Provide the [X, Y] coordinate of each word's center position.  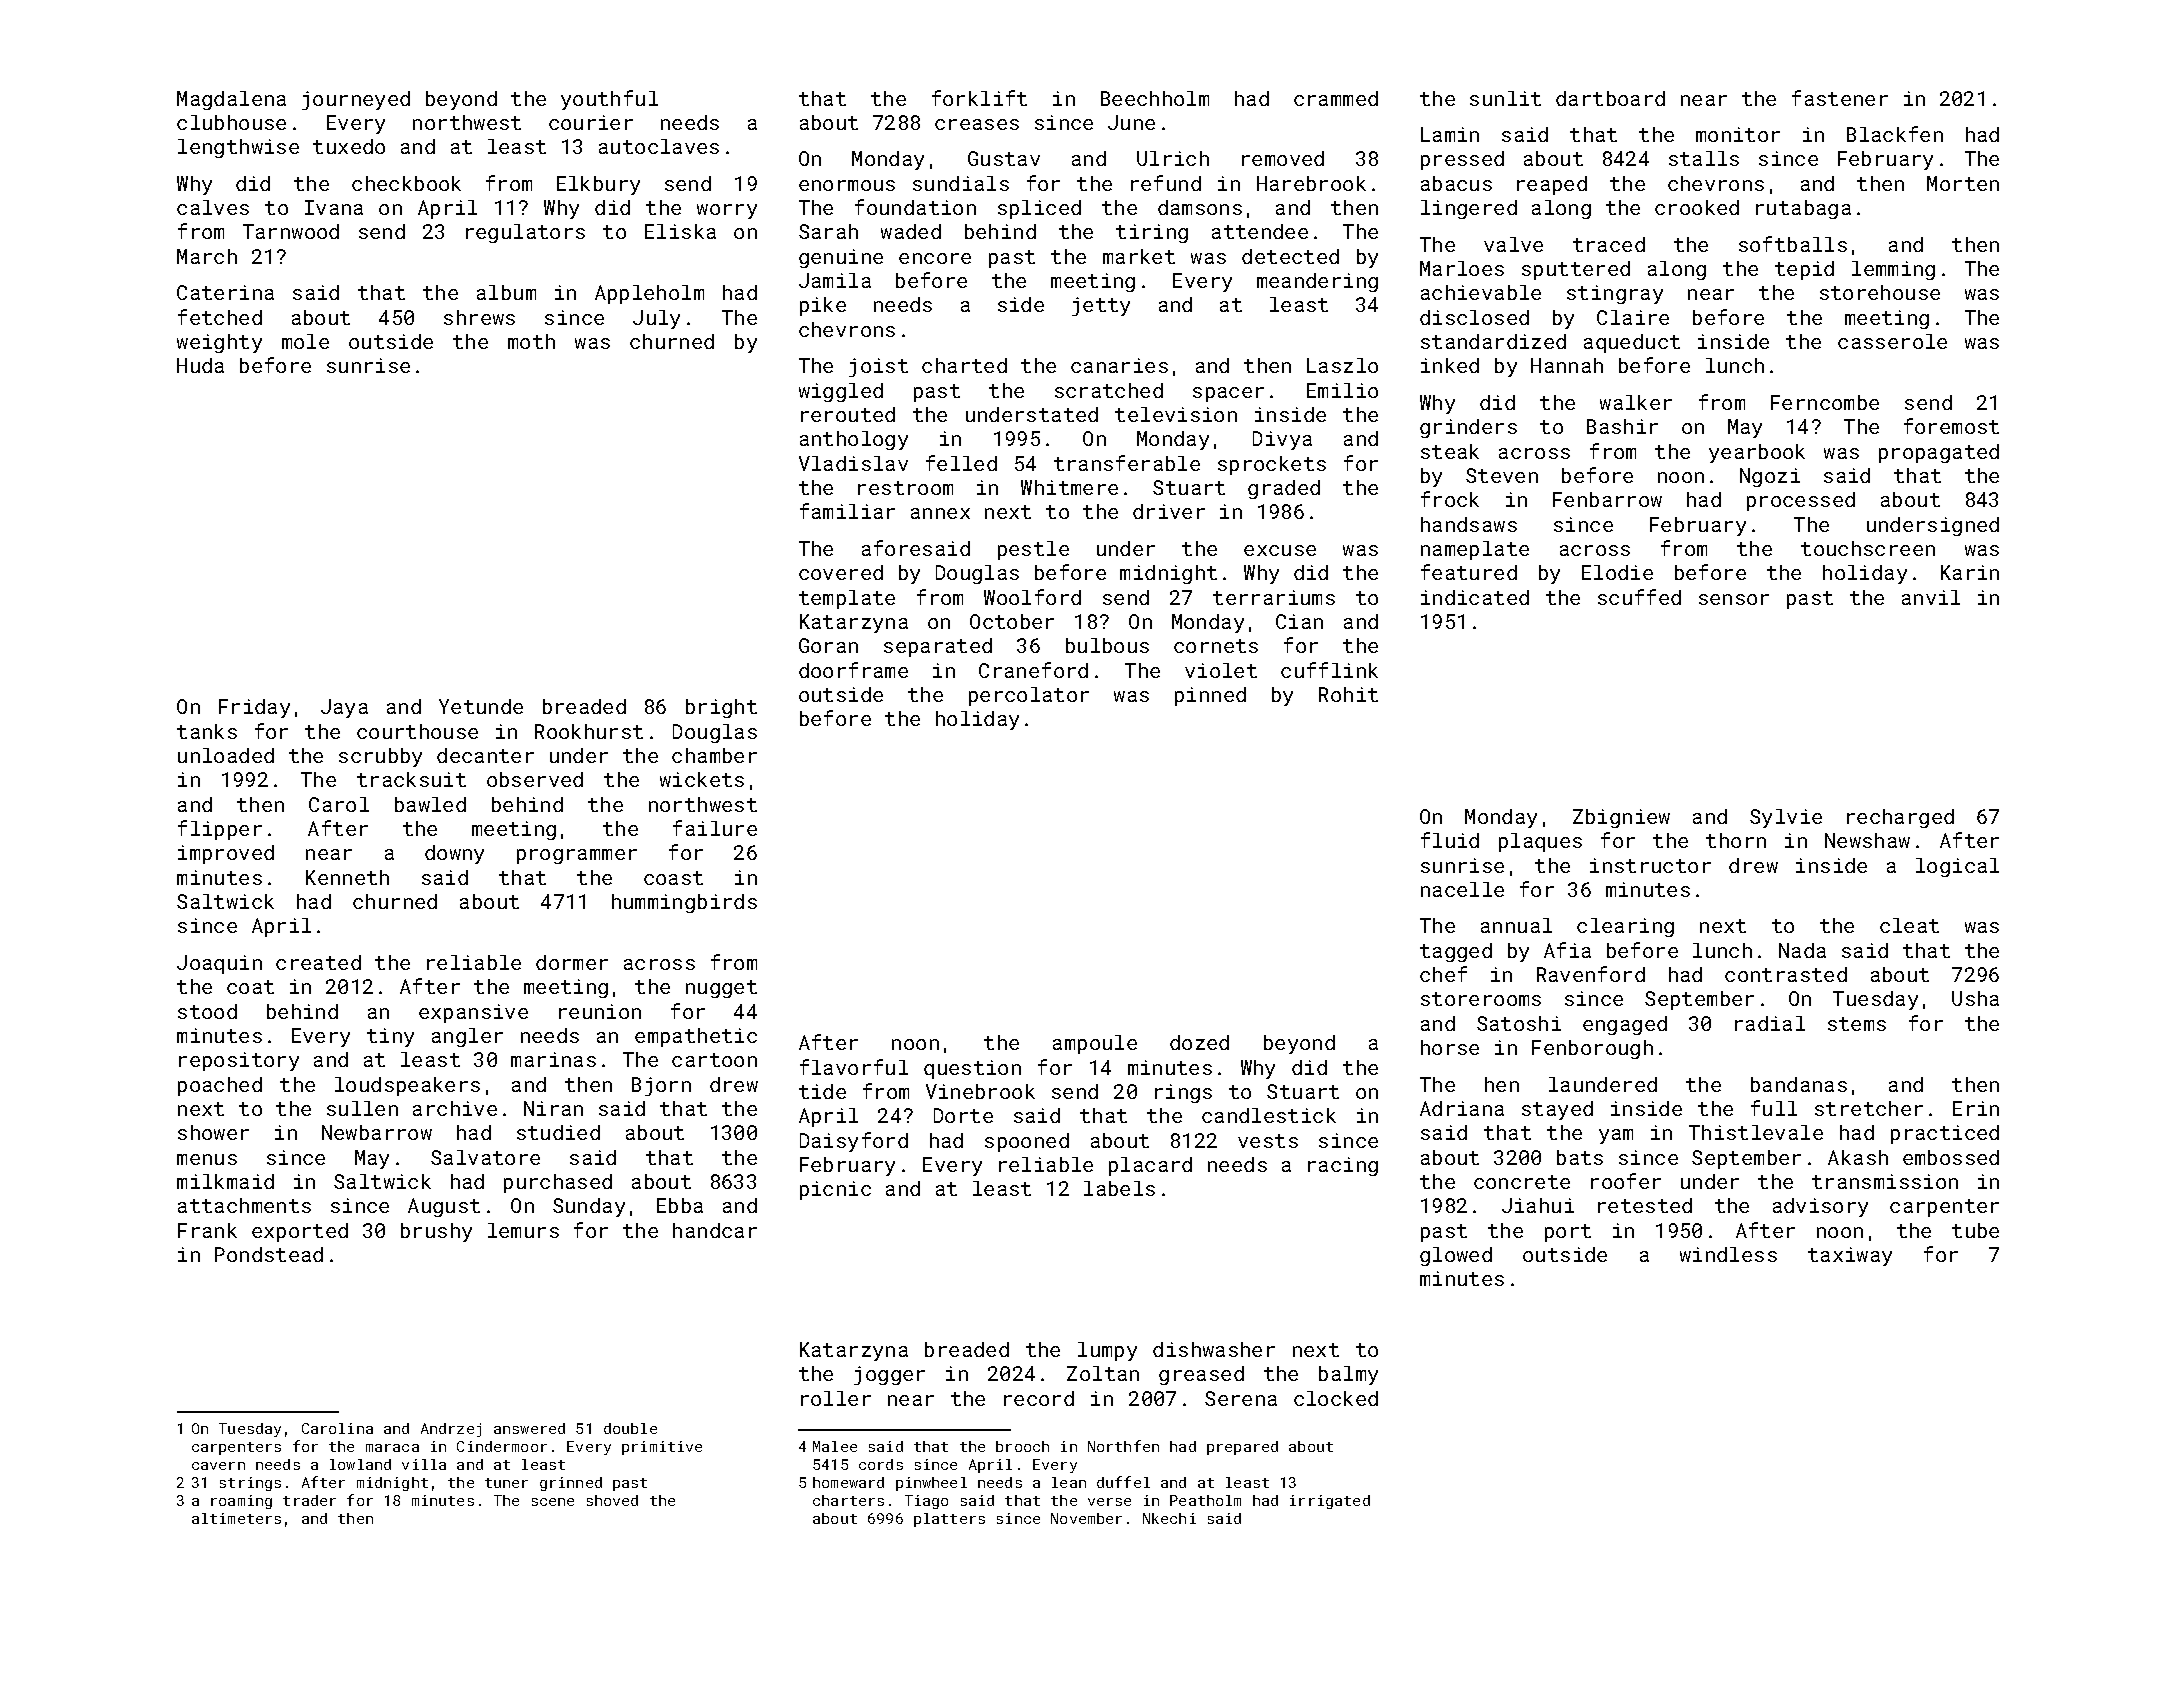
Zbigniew [1621, 818]
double [630, 1428]
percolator [1029, 696]
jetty [1101, 306]
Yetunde [481, 706]
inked [1450, 365]
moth [531, 341]
